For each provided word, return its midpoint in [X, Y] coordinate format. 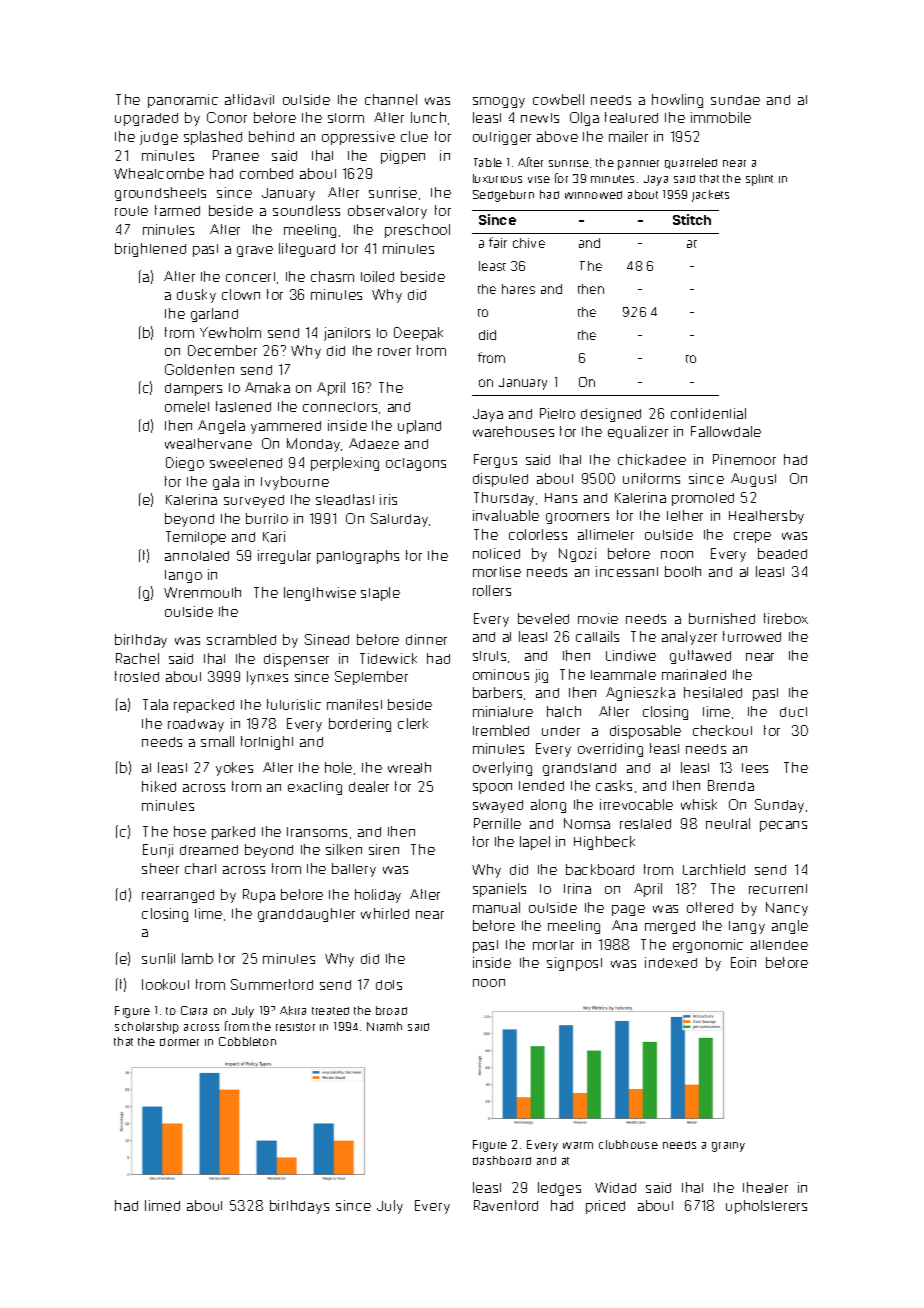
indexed [671, 962]
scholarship [147, 1028]
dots [389, 985]
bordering [360, 725]
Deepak [418, 334]
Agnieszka [640, 694]
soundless [306, 210]
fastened [243, 406]
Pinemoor [744, 459]
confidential [708, 413]
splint [759, 180]
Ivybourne [295, 483]
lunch [428, 117]
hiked [159, 786]
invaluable [506, 515]
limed [162, 1205]
